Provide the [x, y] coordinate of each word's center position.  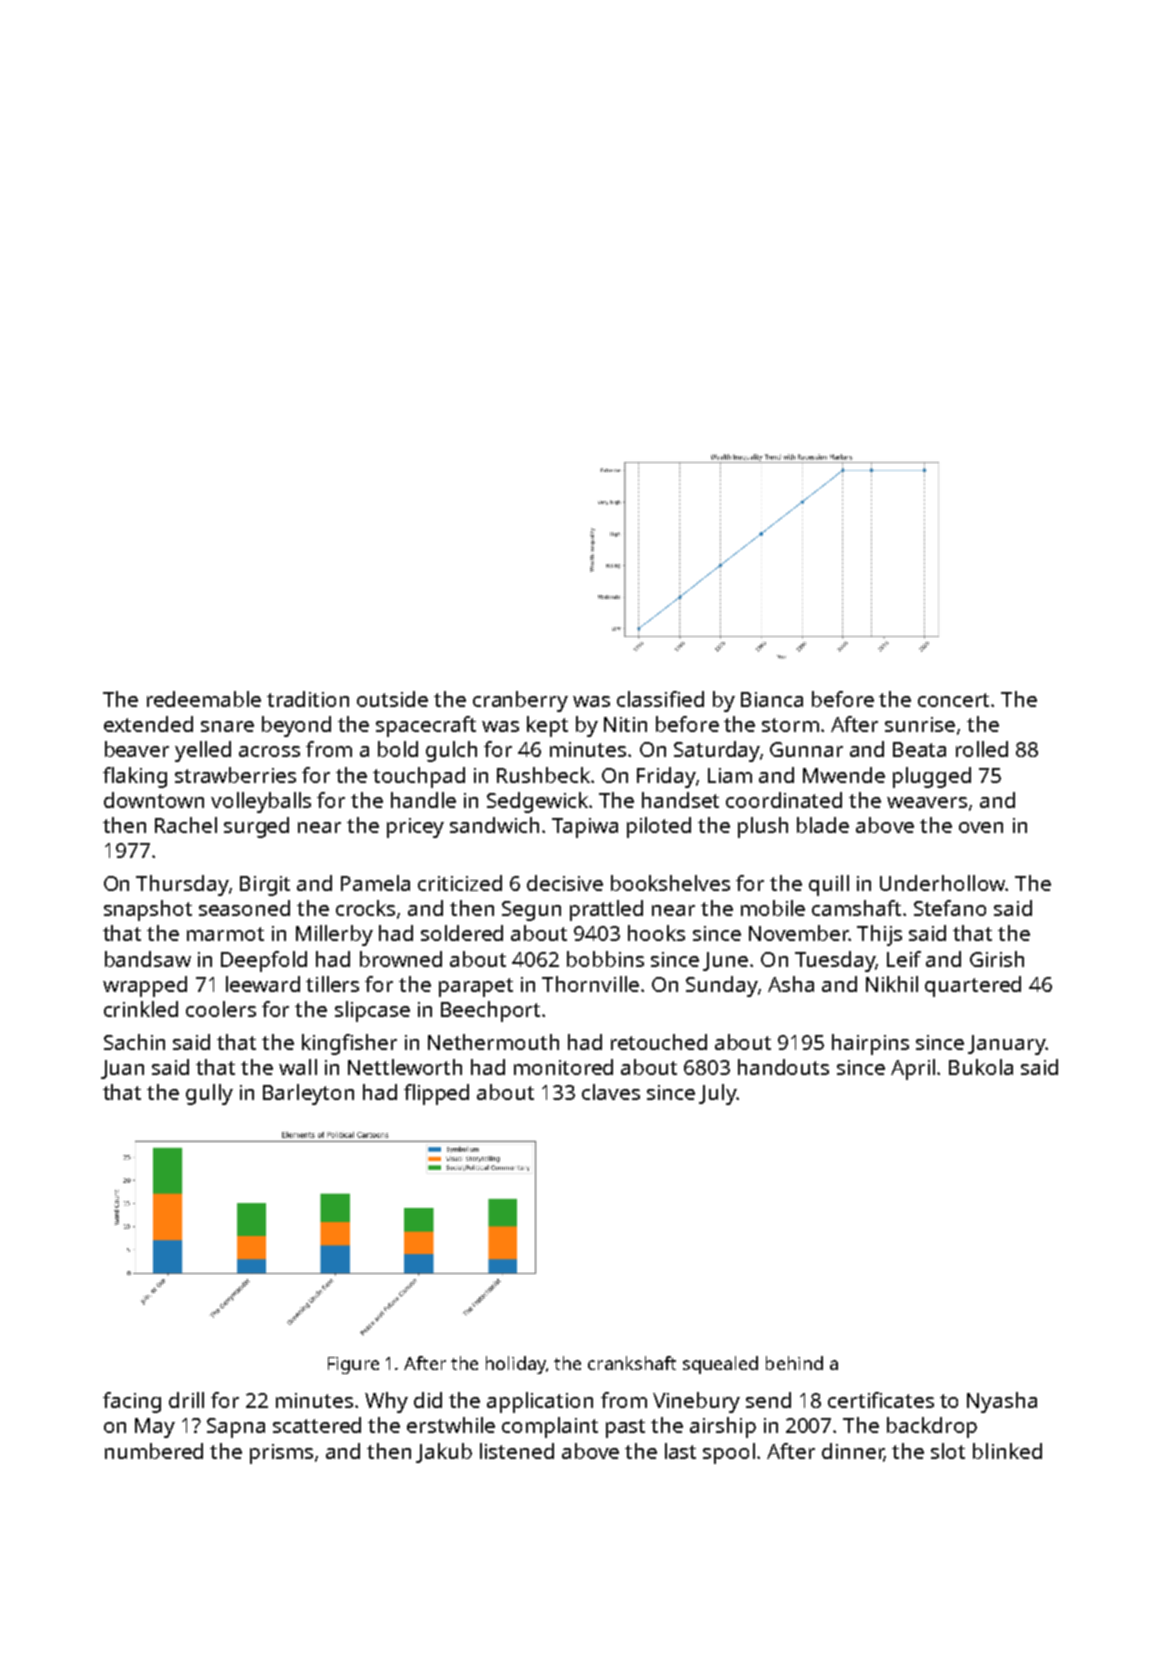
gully [209, 1094]
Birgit [265, 886]
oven [981, 827]
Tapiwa [585, 828]
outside [392, 699]
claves [611, 1092]
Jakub [444, 1453]
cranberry [520, 701]
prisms [281, 1454]
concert [953, 700]
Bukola [981, 1067]
